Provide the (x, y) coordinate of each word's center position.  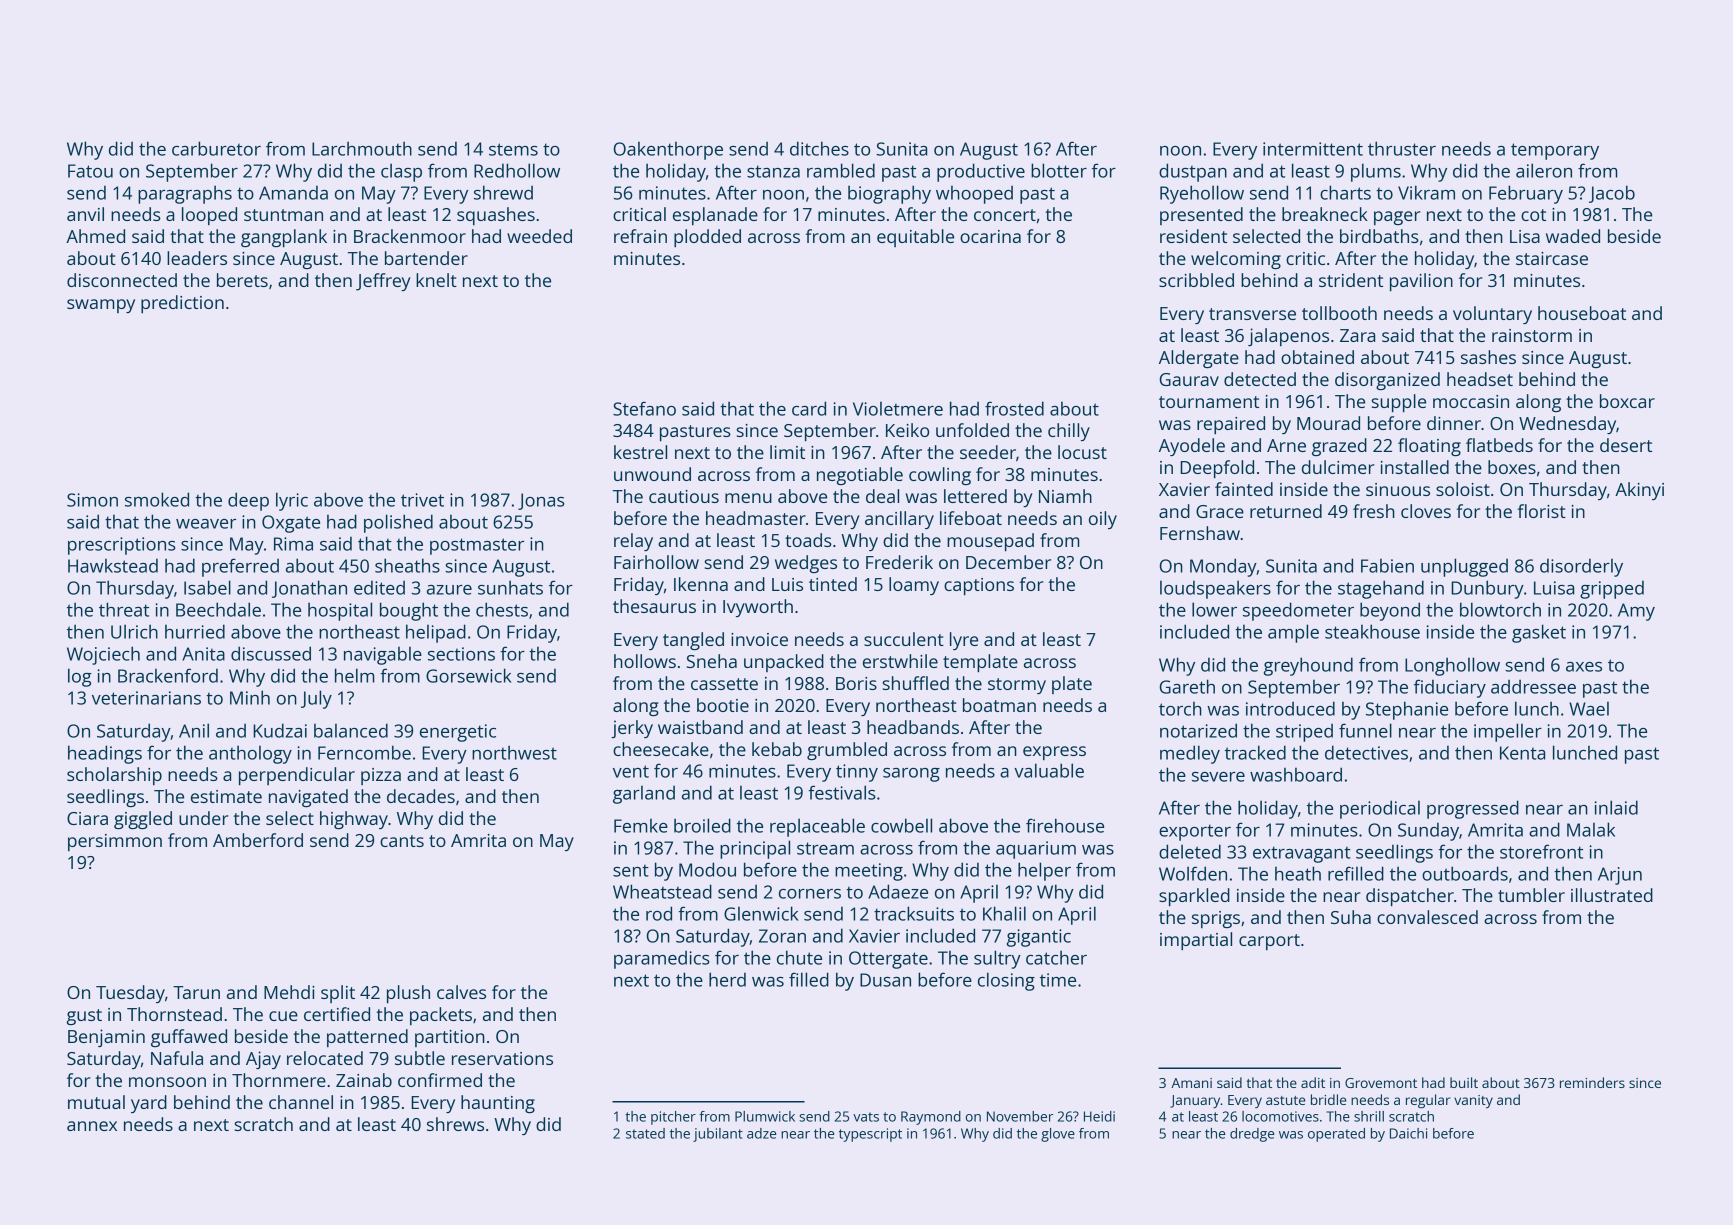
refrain (640, 236)
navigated (308, 798)
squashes (496, 216)
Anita (203, 654)
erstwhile (900, 661)
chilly (1069, 432)
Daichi (1408, 1133)
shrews (455, 1124)
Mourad (1328, 423)
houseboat (1582, 313)
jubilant (718, 1135)
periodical (1380, 809)
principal (755, 849)
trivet (422, 500)
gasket (1539, 633)
